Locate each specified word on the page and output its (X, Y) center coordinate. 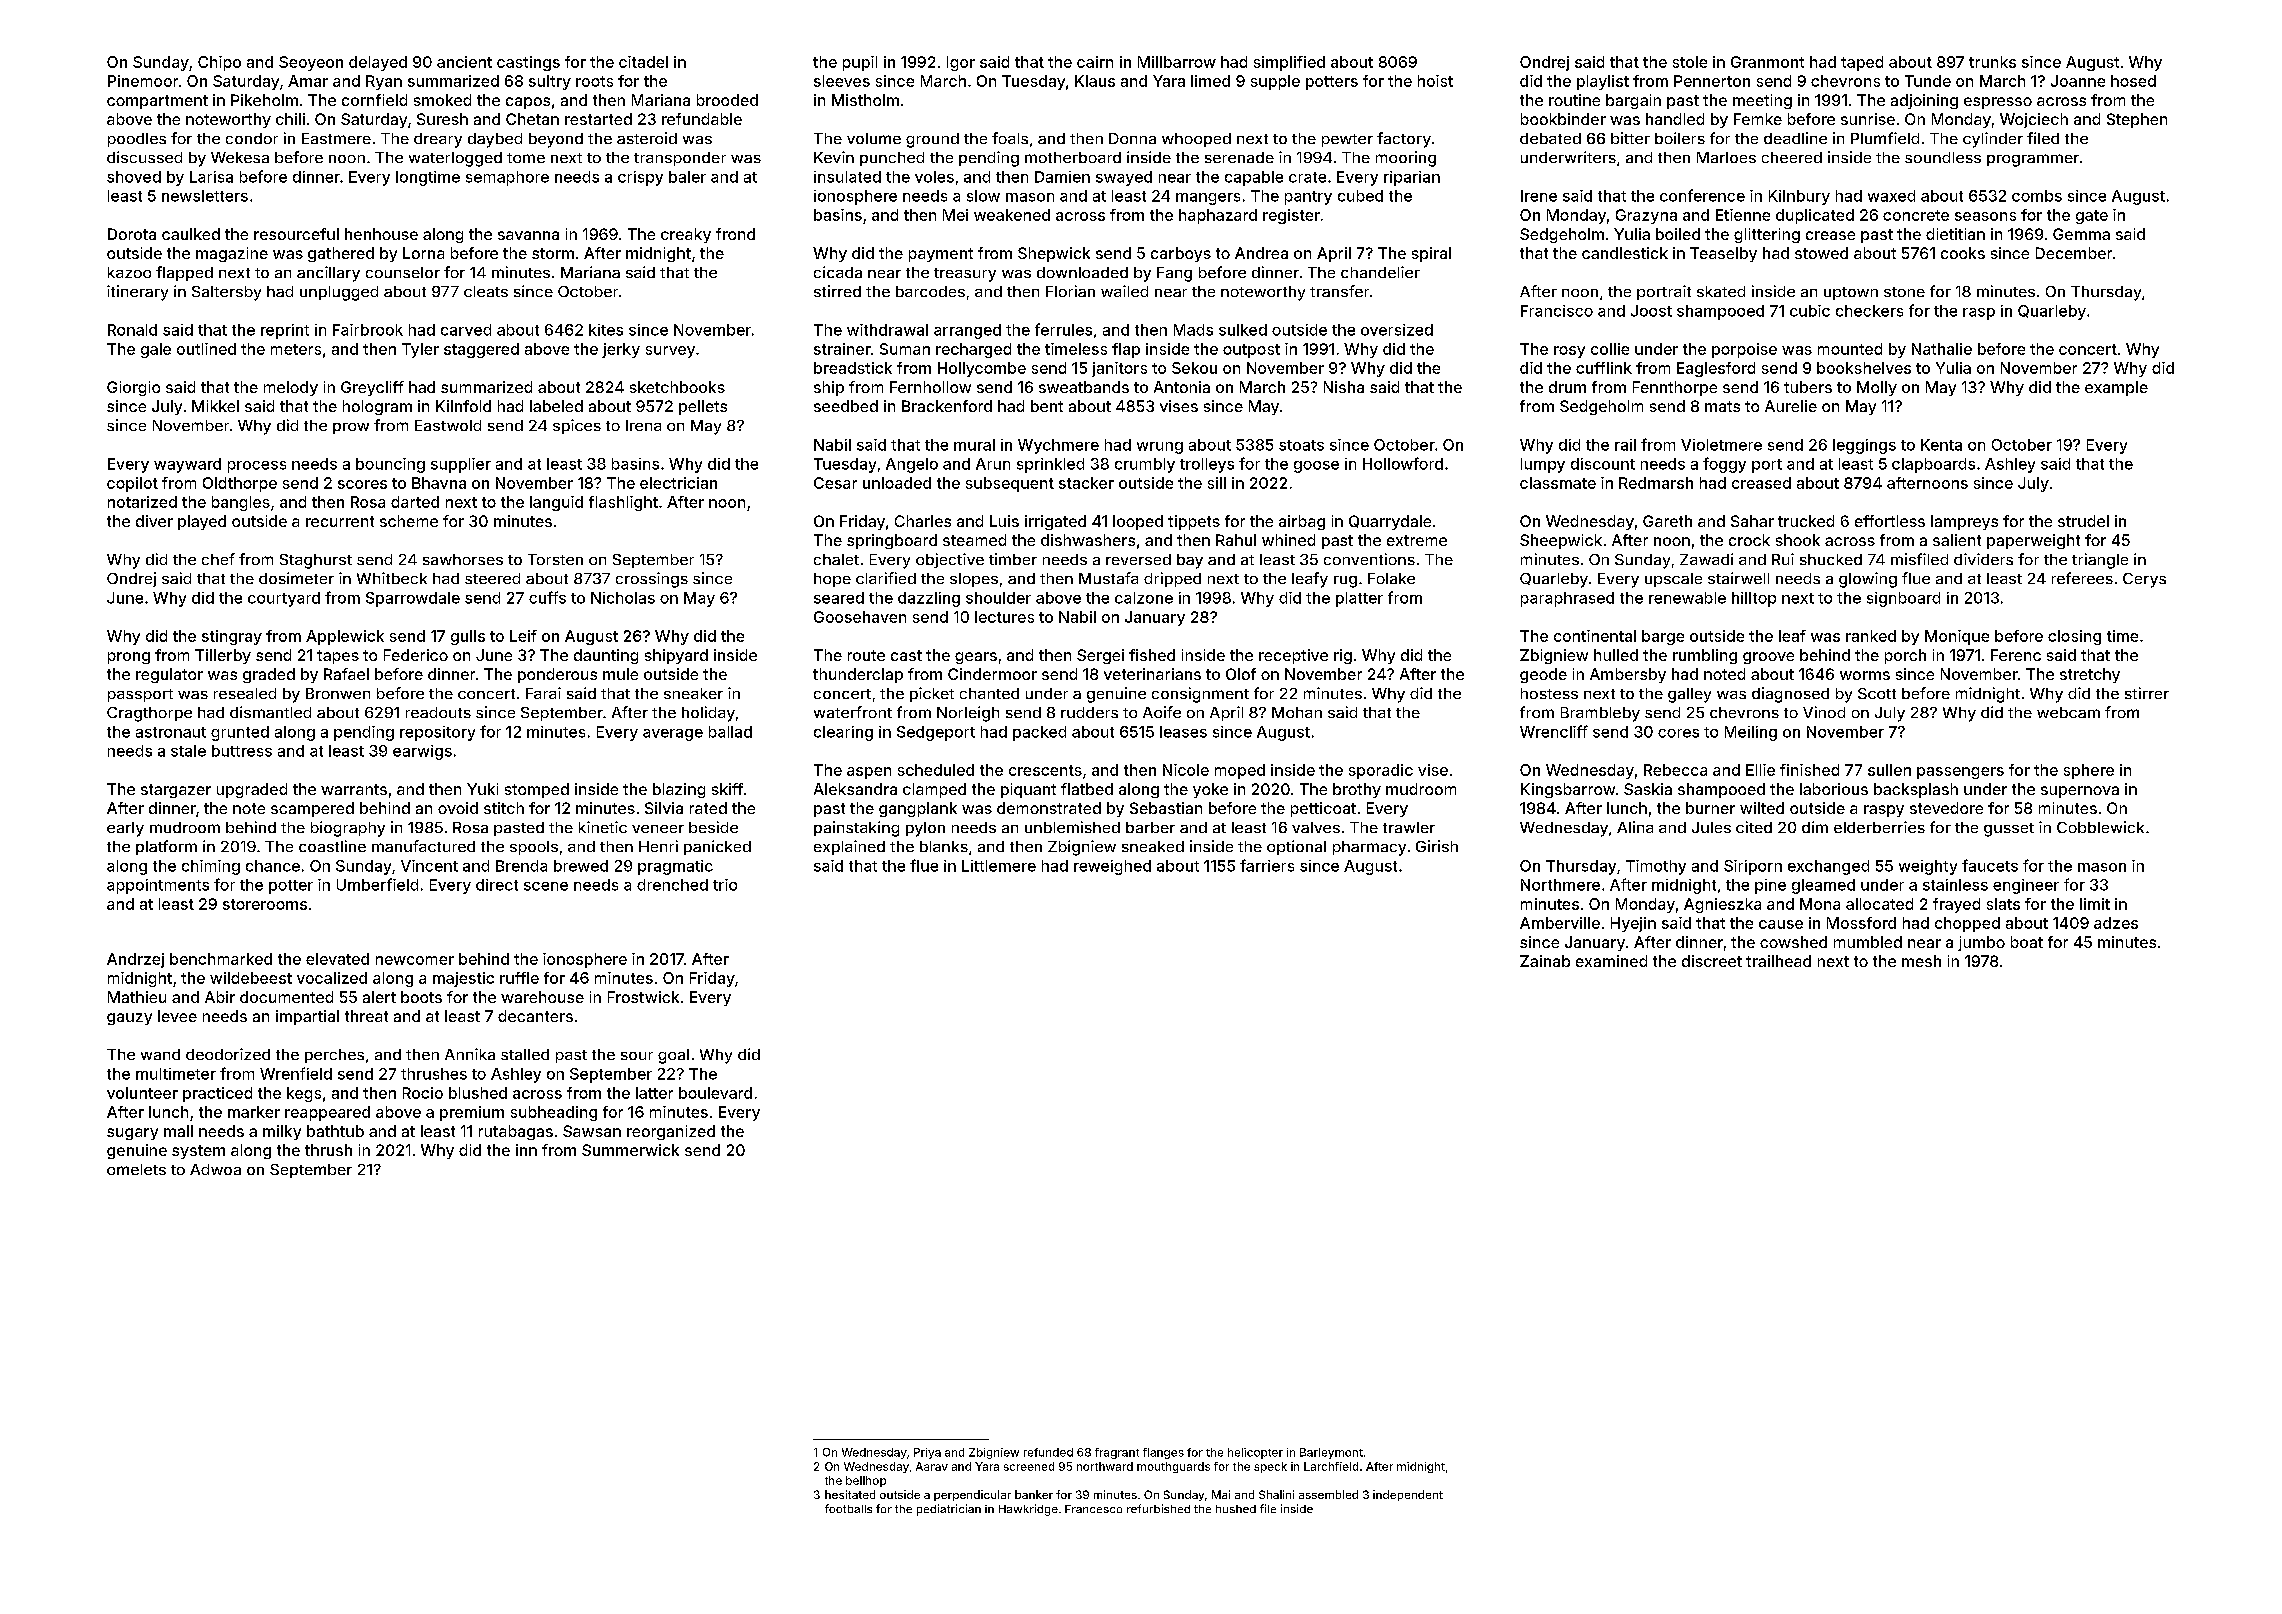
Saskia (1648, 789)
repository (437, 733)
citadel (643, 62)
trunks (1992, 62)
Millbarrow (1177, 62)
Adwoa (215, 1169)
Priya (927, 1453)
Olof (1241, 674)
